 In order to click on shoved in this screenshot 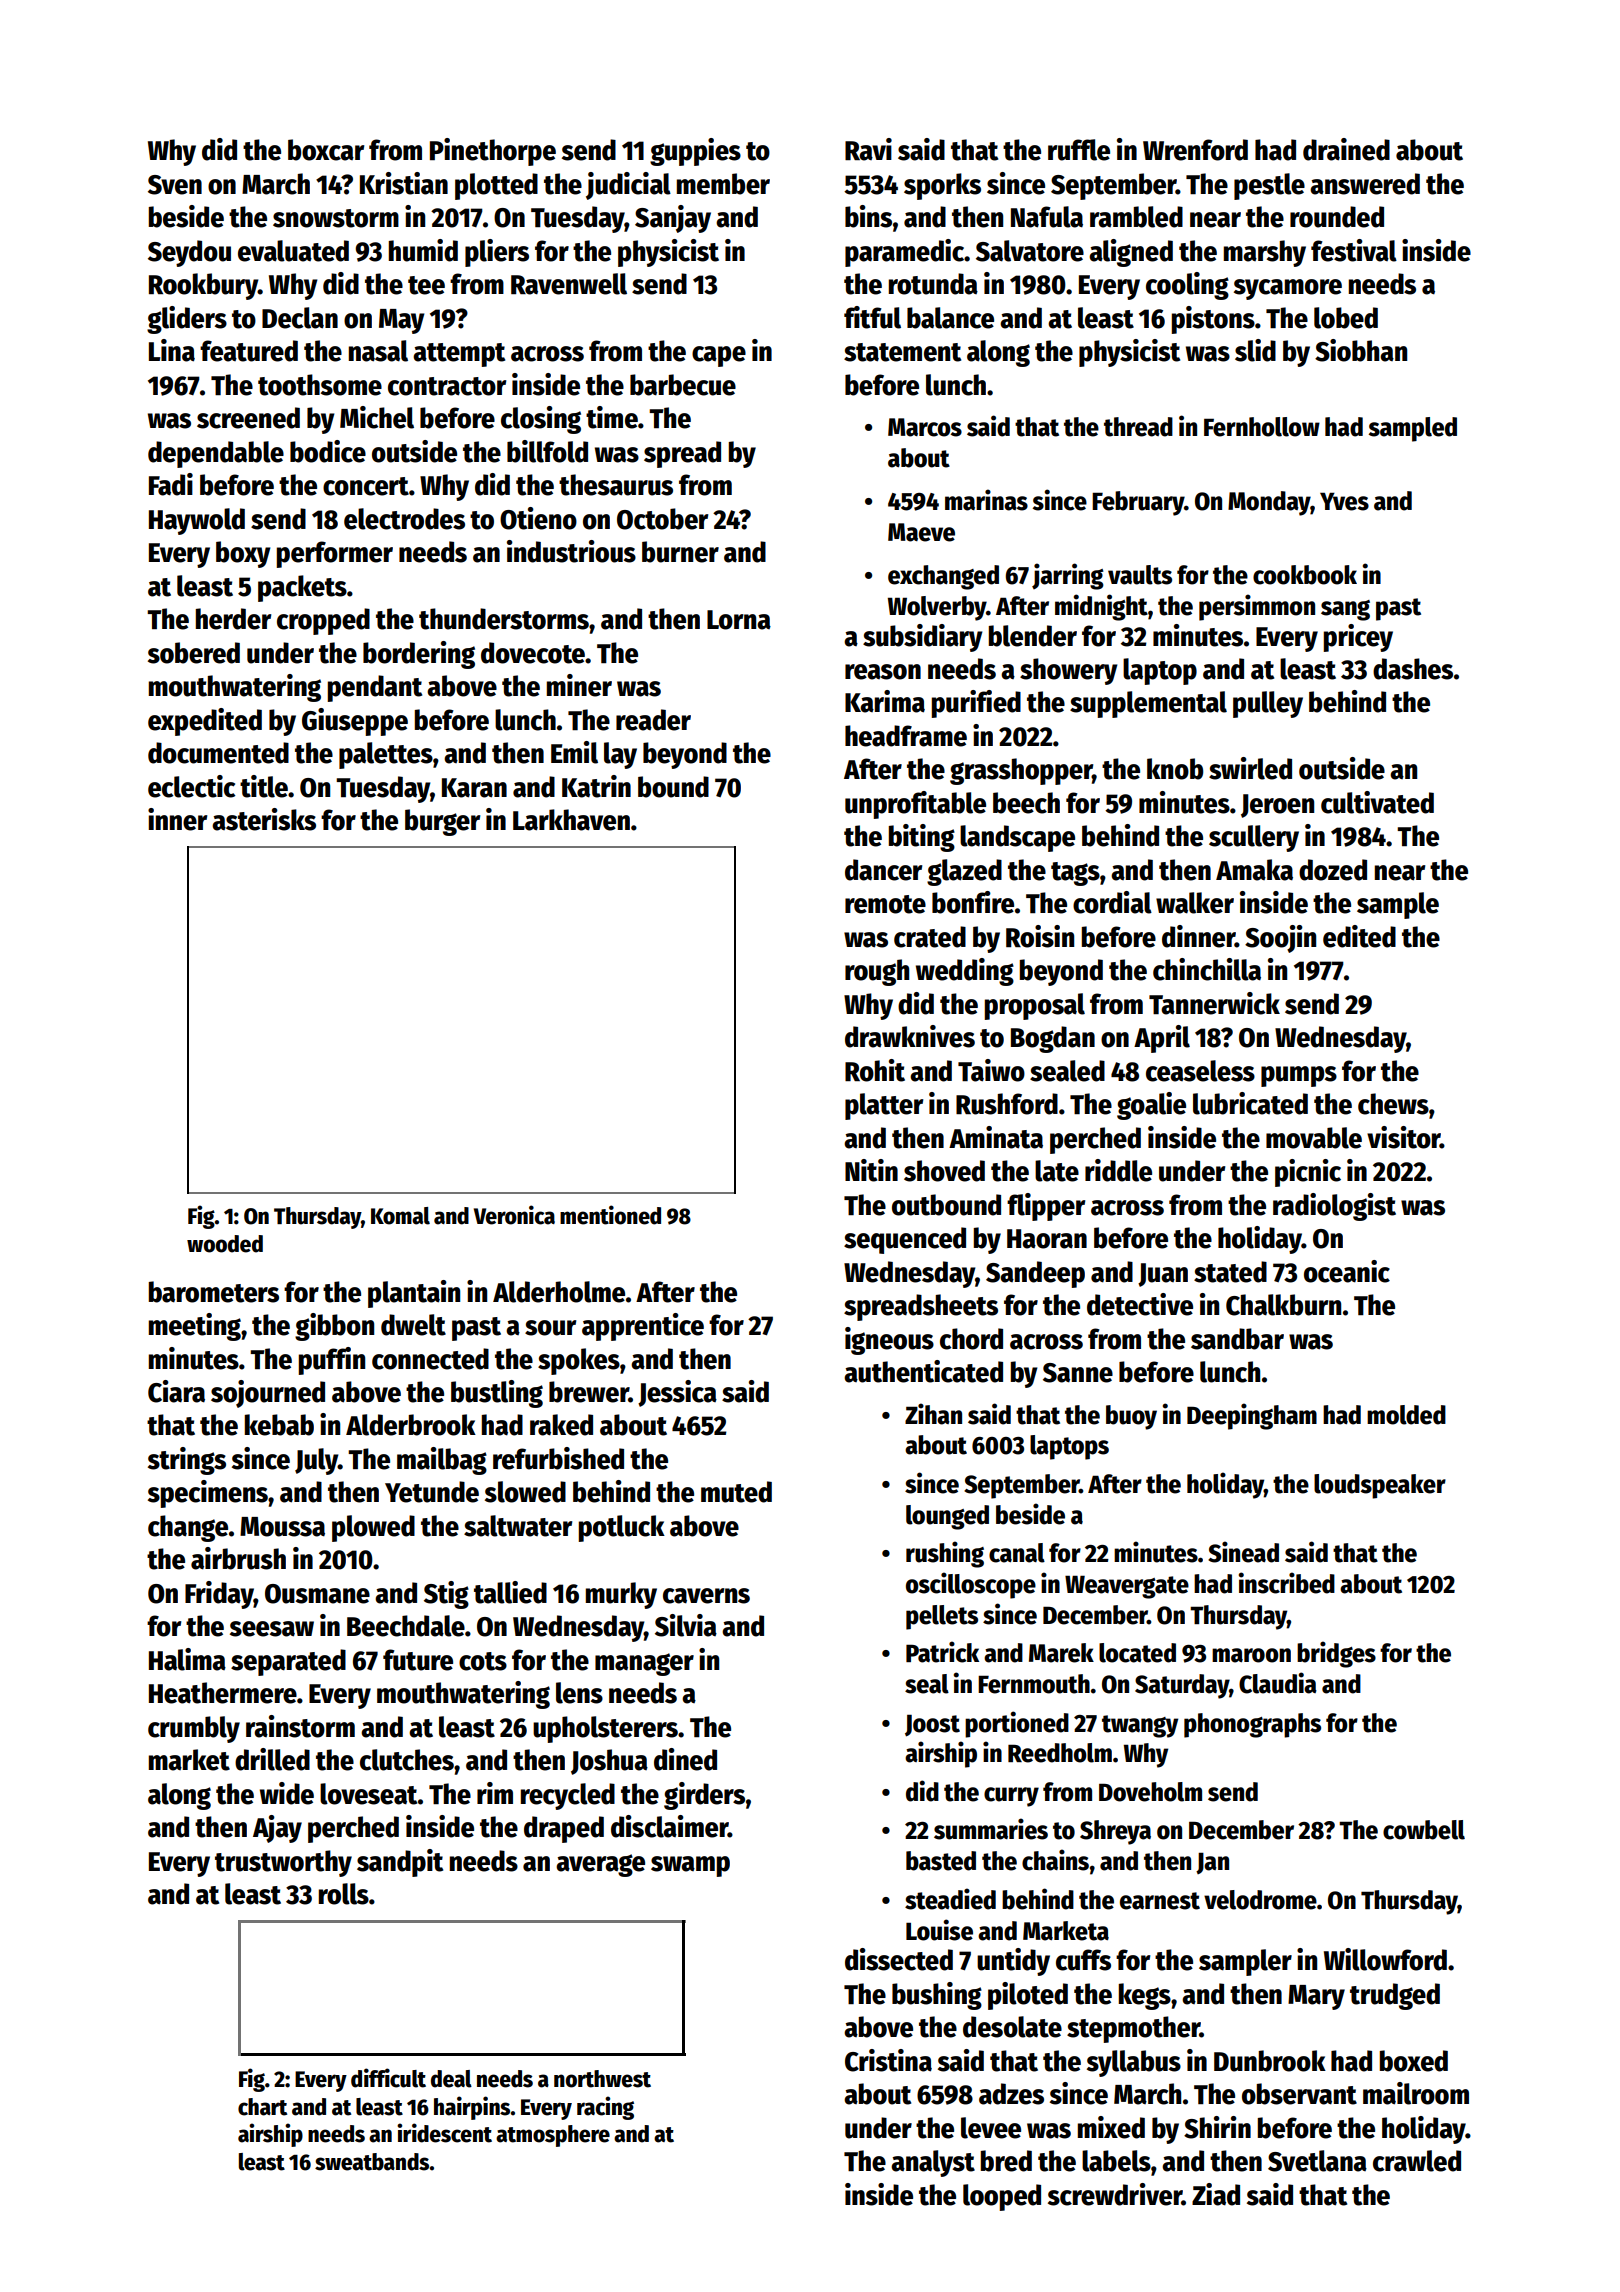, I will do `click(944, 1171)`.
